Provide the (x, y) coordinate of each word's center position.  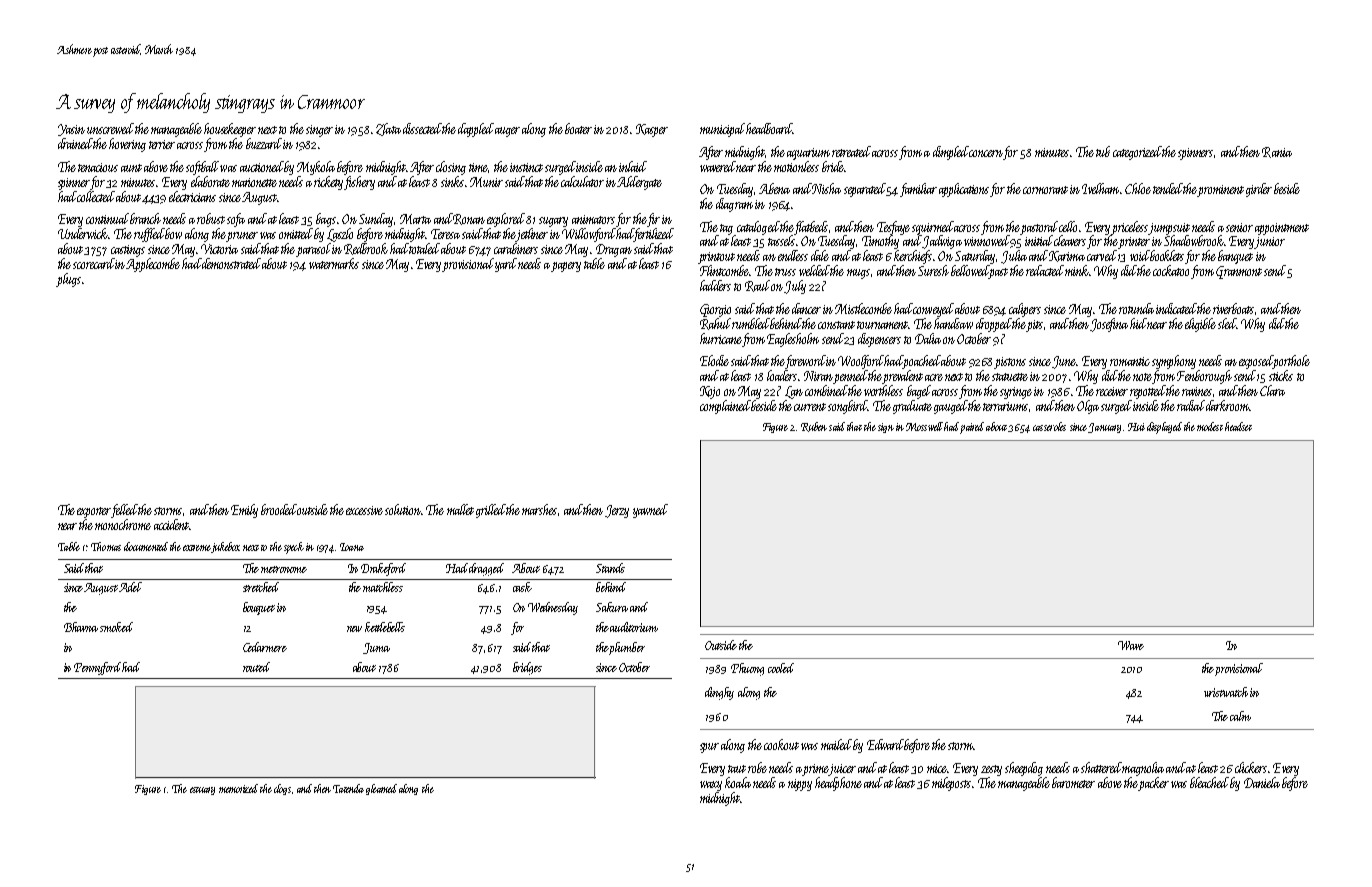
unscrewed (110, 128)
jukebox (225, 547)
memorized (238, 788)
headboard (769, 128)
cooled (781, 668)
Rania (1277, 152)
